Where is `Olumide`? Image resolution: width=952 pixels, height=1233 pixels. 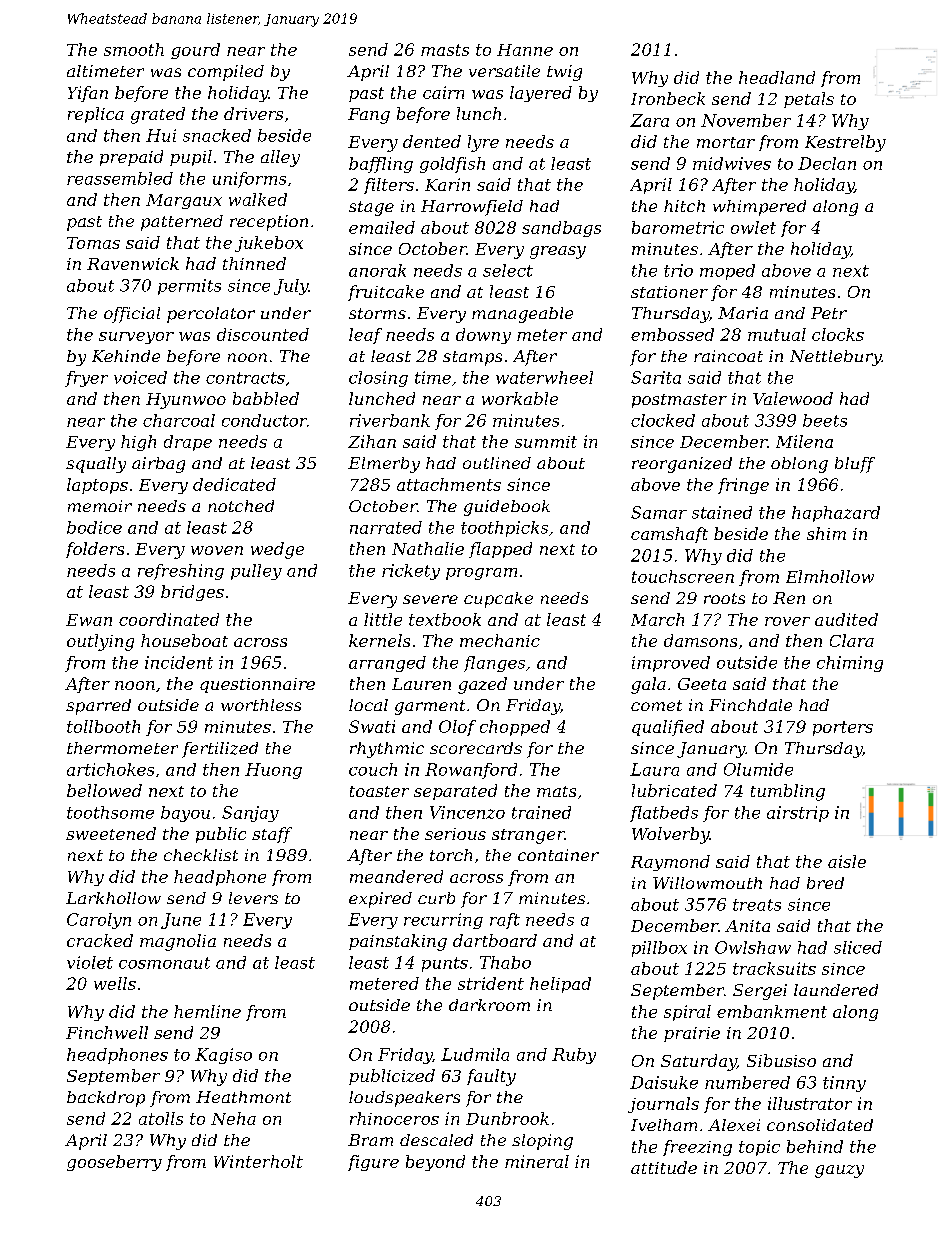 Olumide is located at coordinates (758, 769).
